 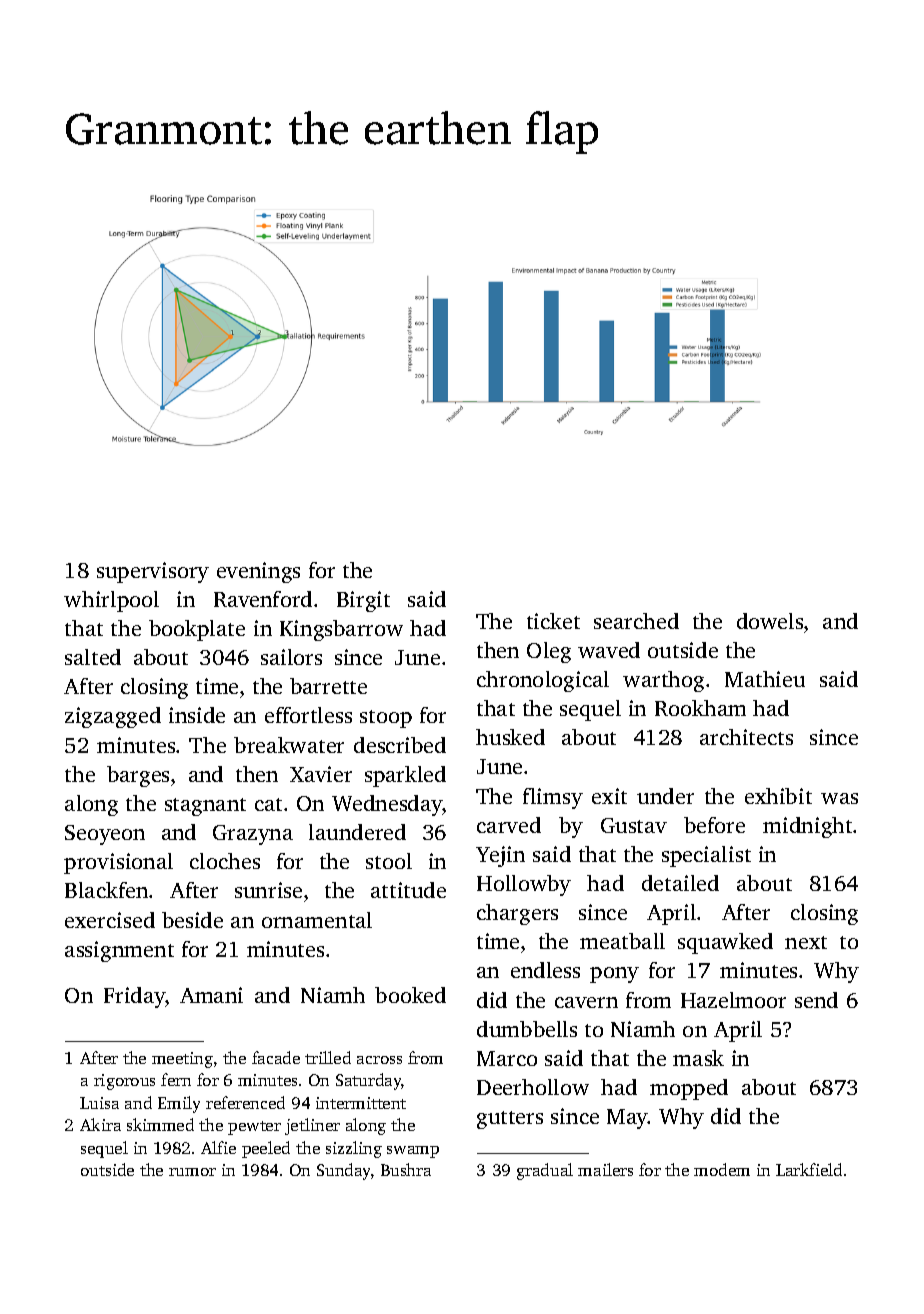 What do you see at coordinates (553, 621) in the image?
I see `ticket` at bounding box center [553, 621].
